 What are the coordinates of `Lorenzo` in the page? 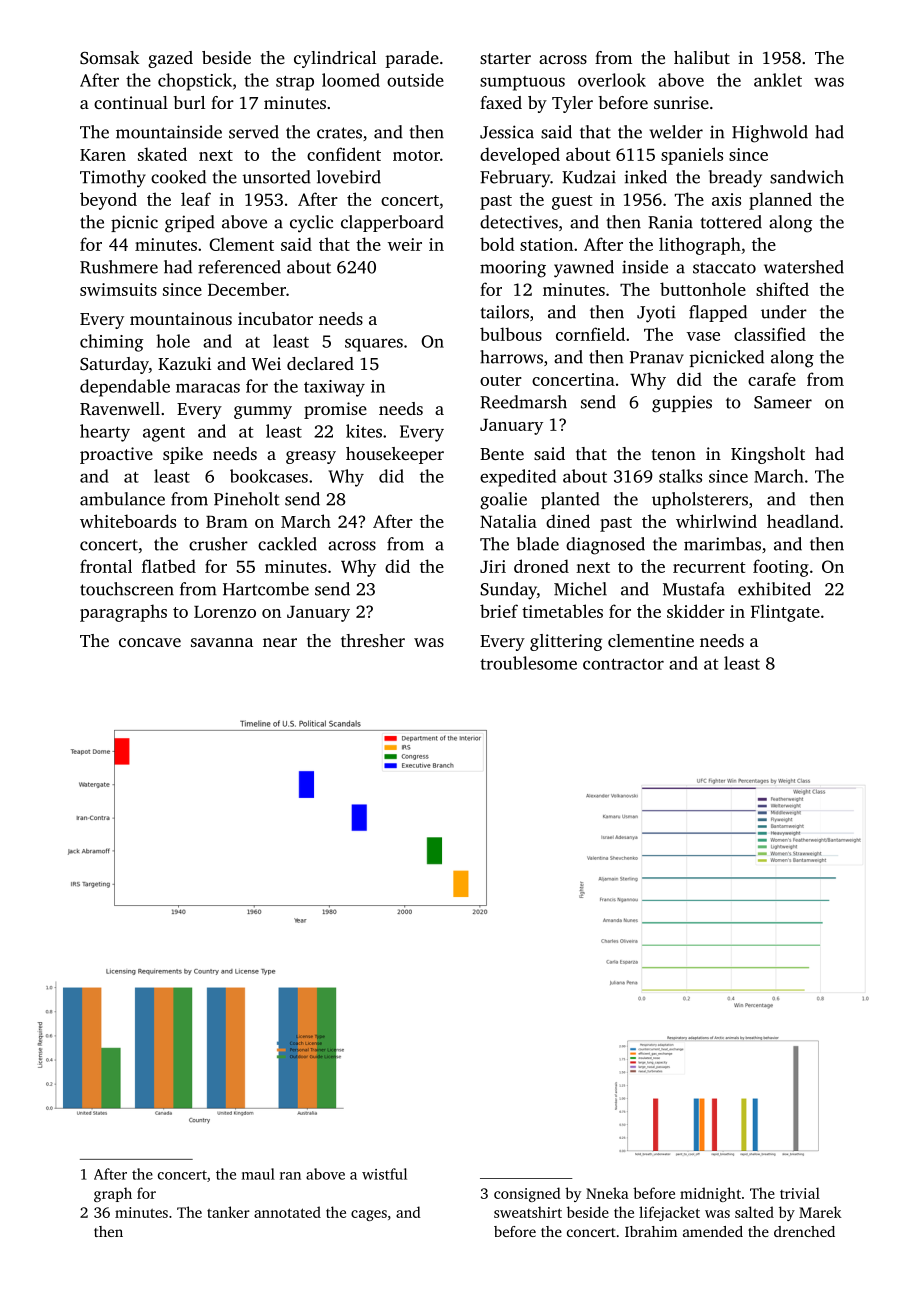 It's located at (225, 612).
